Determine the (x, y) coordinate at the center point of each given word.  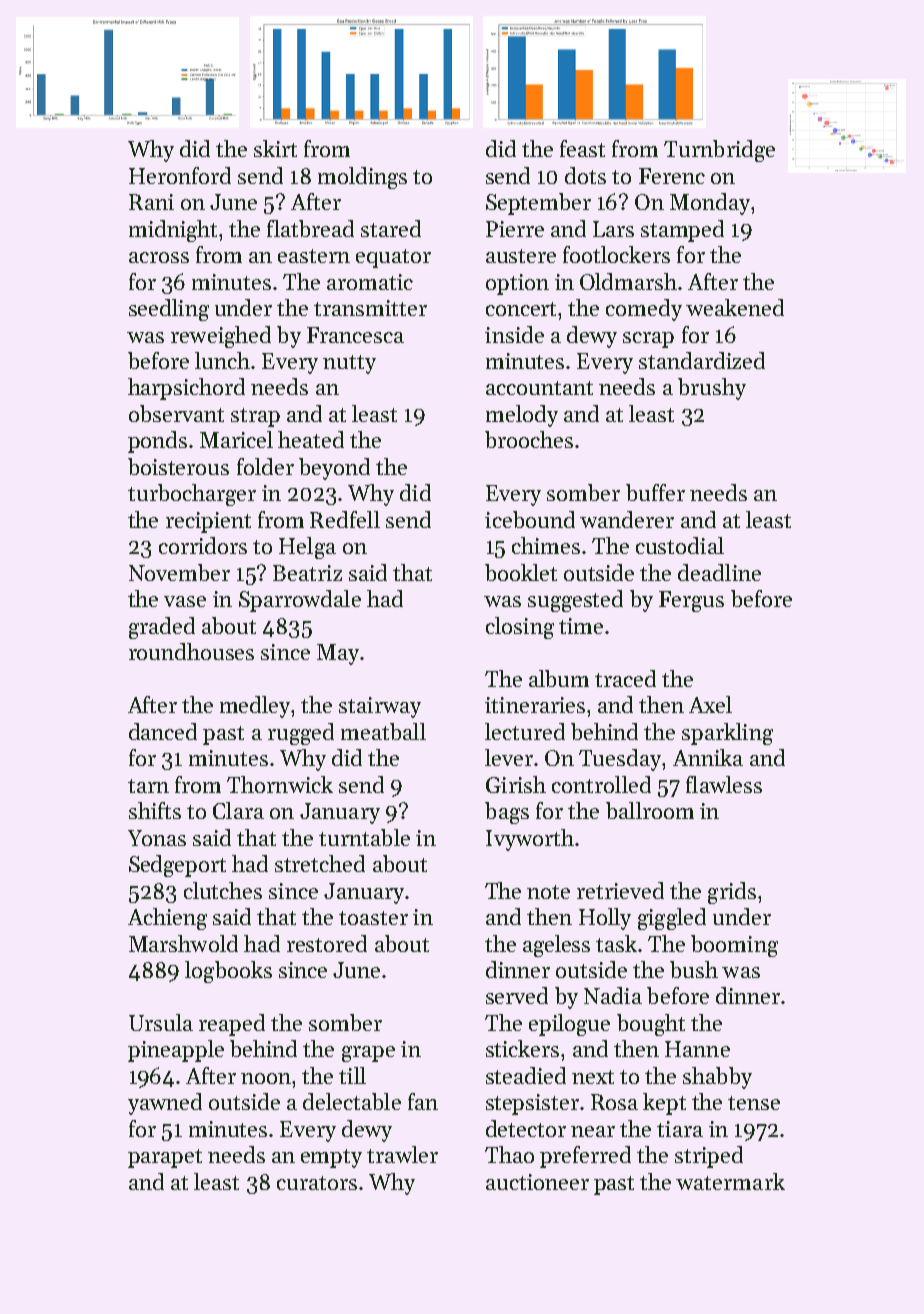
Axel (710, 704)
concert (522, 309)
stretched (320, 863)
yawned (165, 1104)
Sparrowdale (300, 601)
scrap (648, 340)
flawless (724, 784)
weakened (735, 307)
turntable (364, 837)
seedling (169, 310)
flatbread (310, 228)
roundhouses (191, 651)
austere (521, 256)
